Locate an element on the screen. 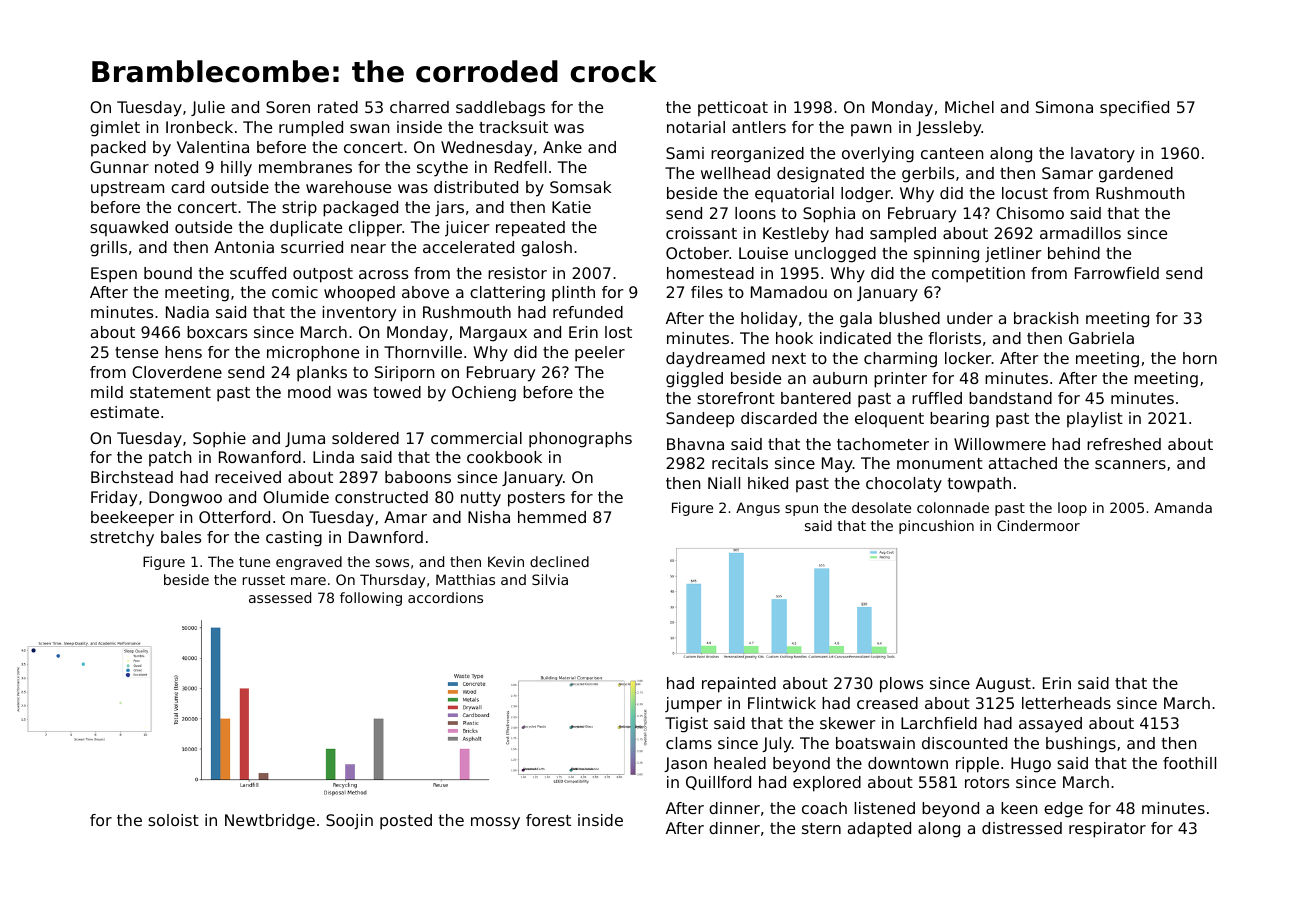 The height and width of the screenshot is (924, 1308). Soojin is located at coordinates (349, 822).
